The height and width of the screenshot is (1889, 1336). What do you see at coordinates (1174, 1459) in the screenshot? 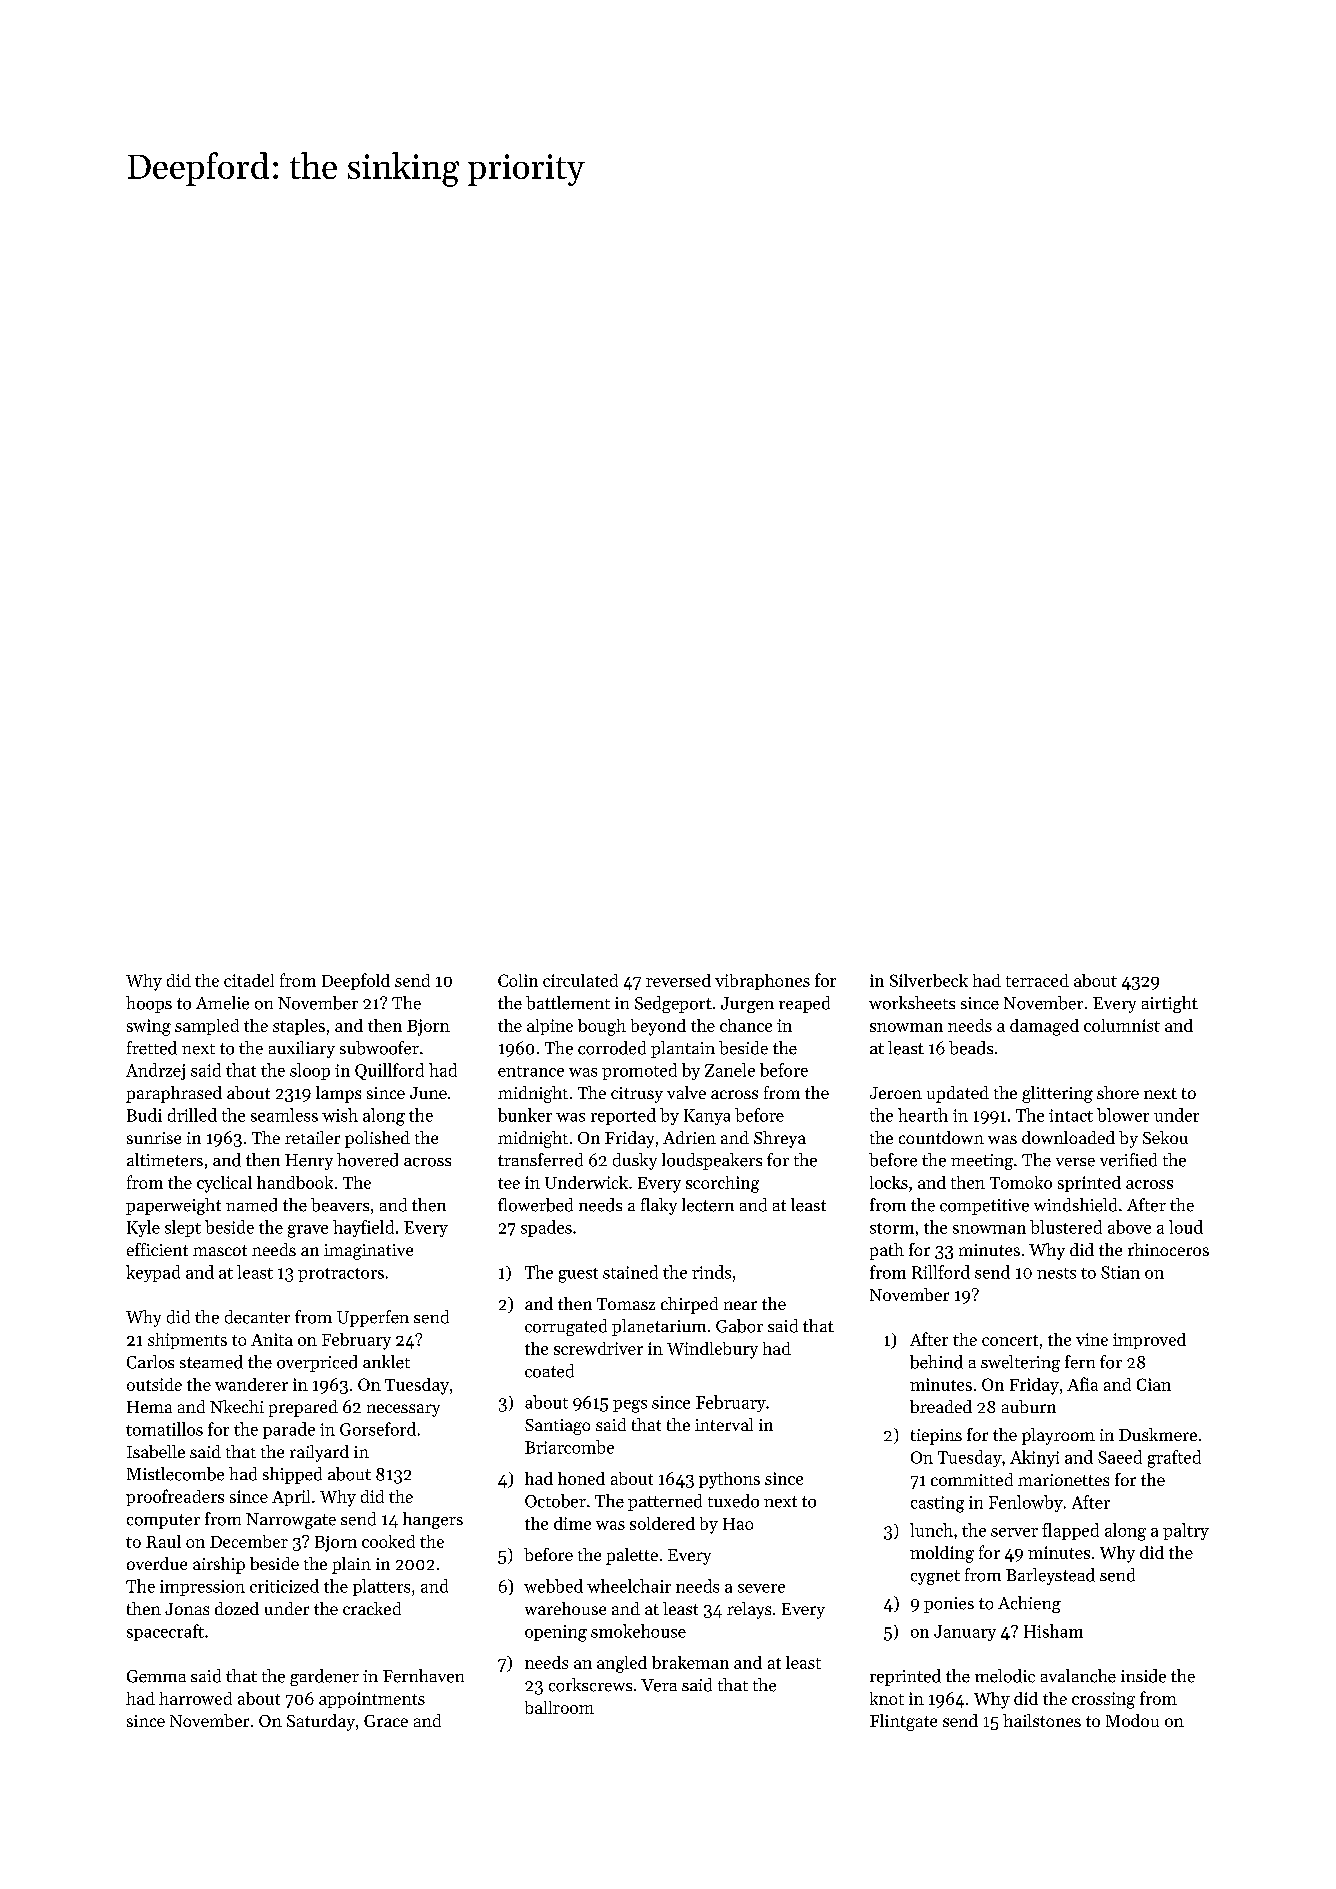
I see `grafted` at bounding box center [1174, 1459].
